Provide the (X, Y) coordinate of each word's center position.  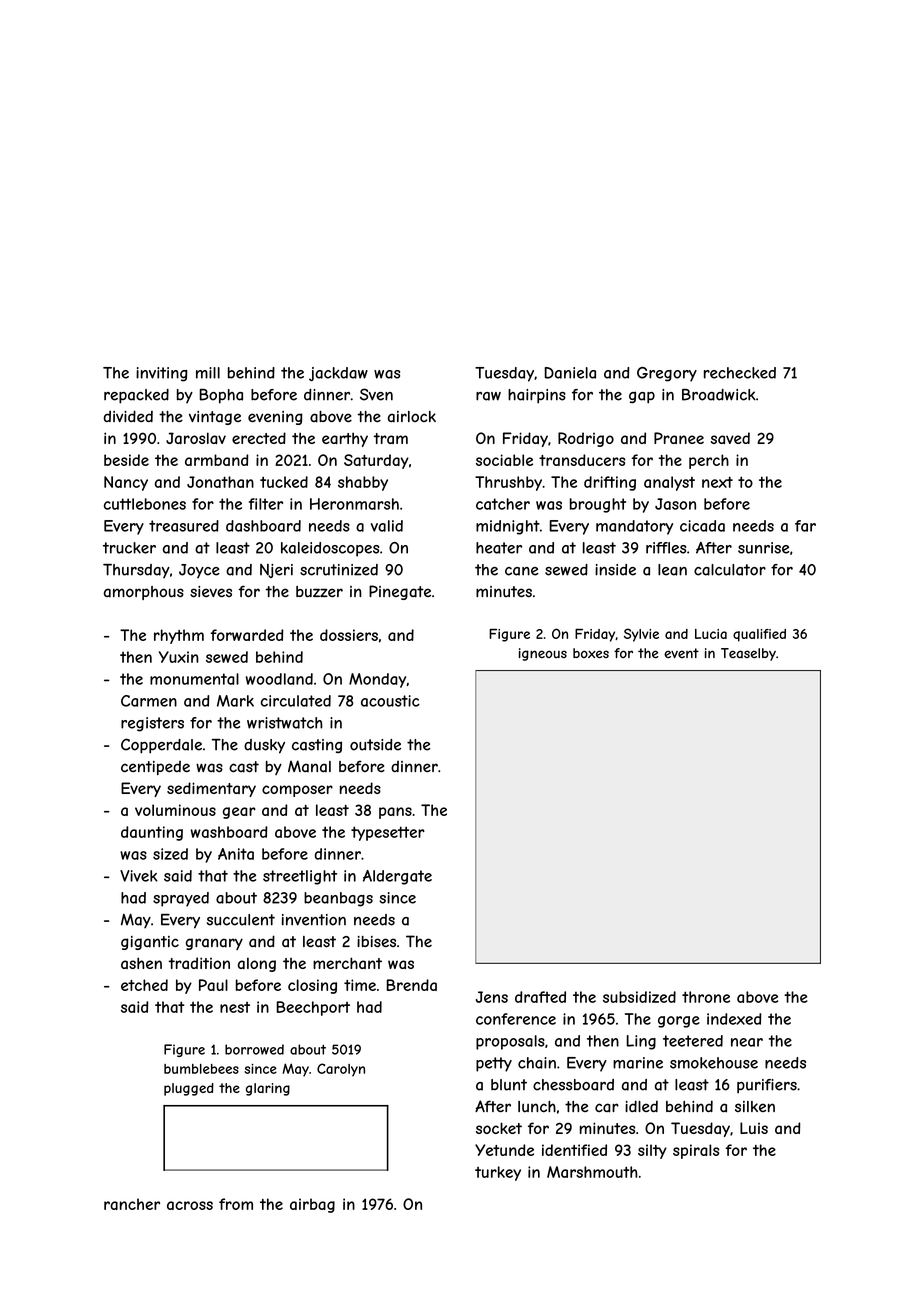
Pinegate (400, 592)
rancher (132, 1204)
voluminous (175, 810)
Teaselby (748, 654)
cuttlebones (145, 504)
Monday (377, 680)
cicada (702, 526)
